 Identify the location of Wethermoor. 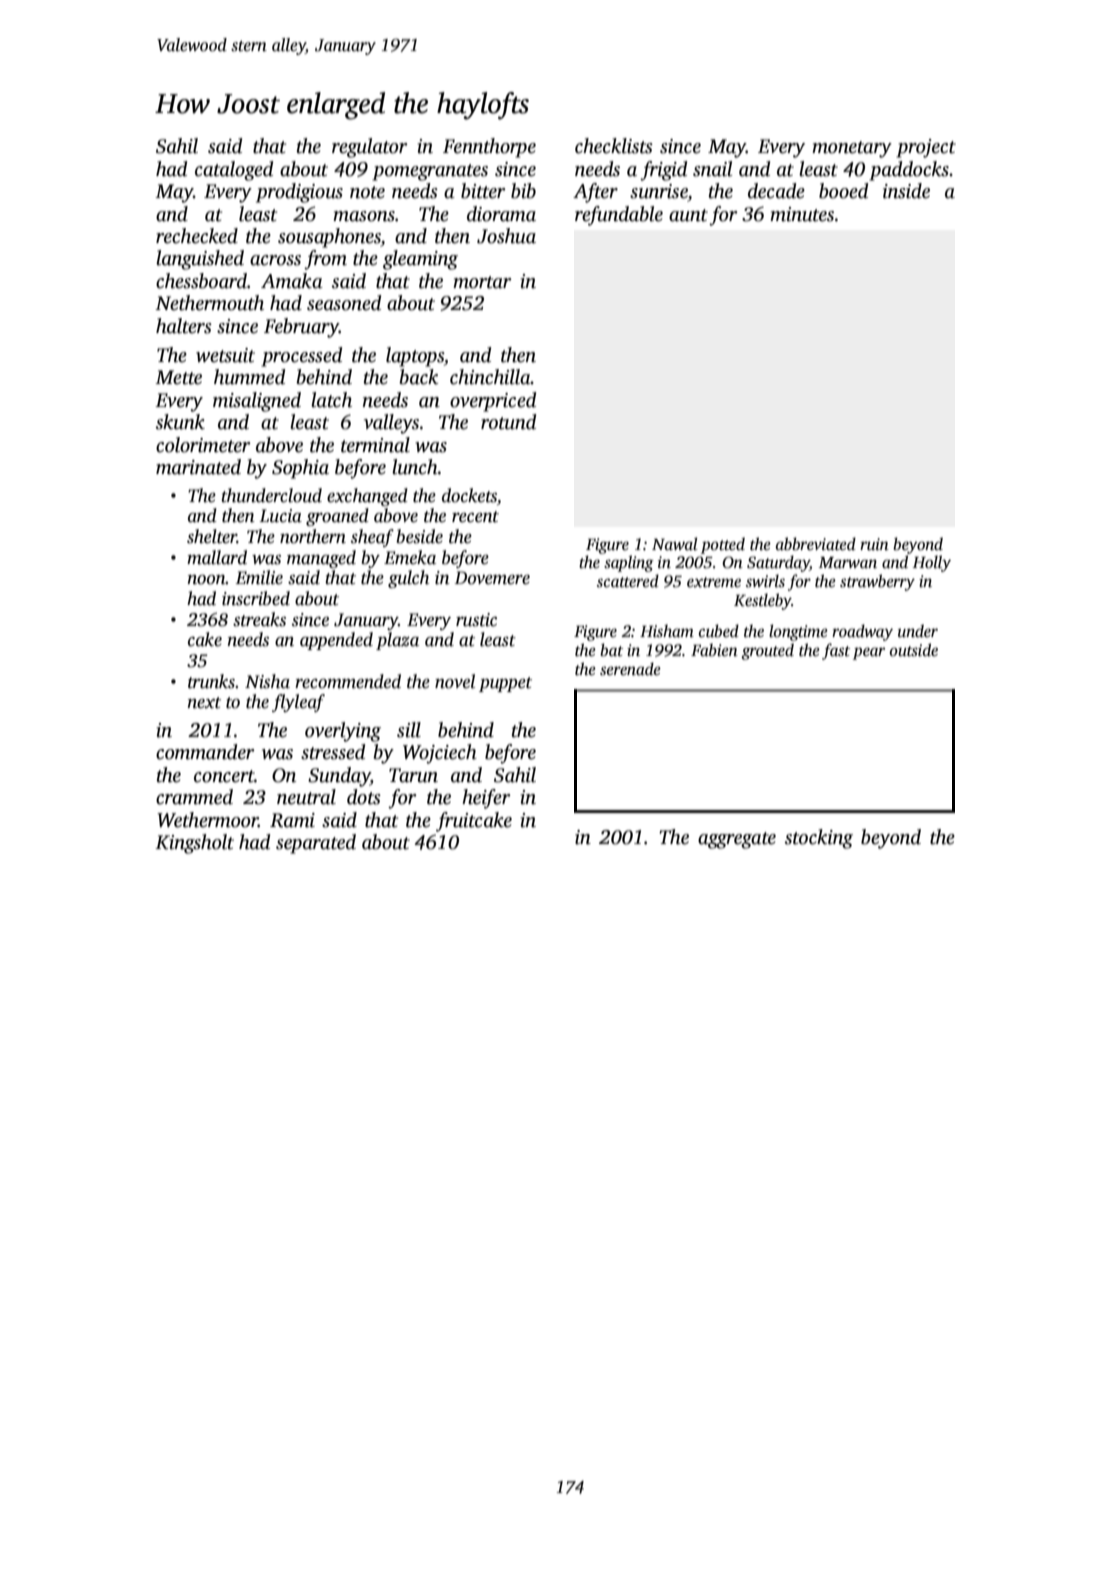
(207, 820).
